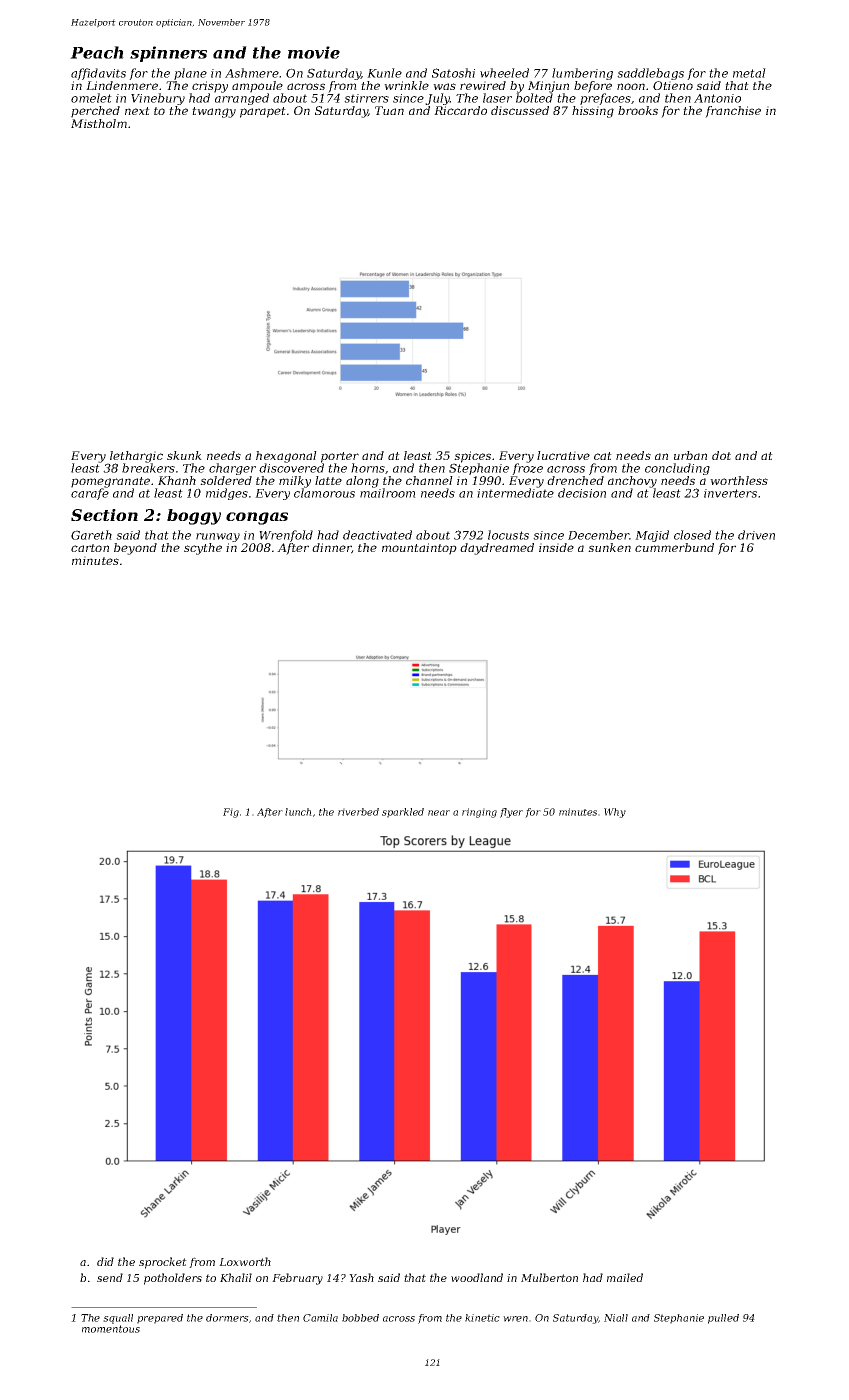 The image size is (849, 1400). What do you see at coordinates (477, 1277) in the screenshot?
I see `woodland` at bounding box center [477, 1277].
